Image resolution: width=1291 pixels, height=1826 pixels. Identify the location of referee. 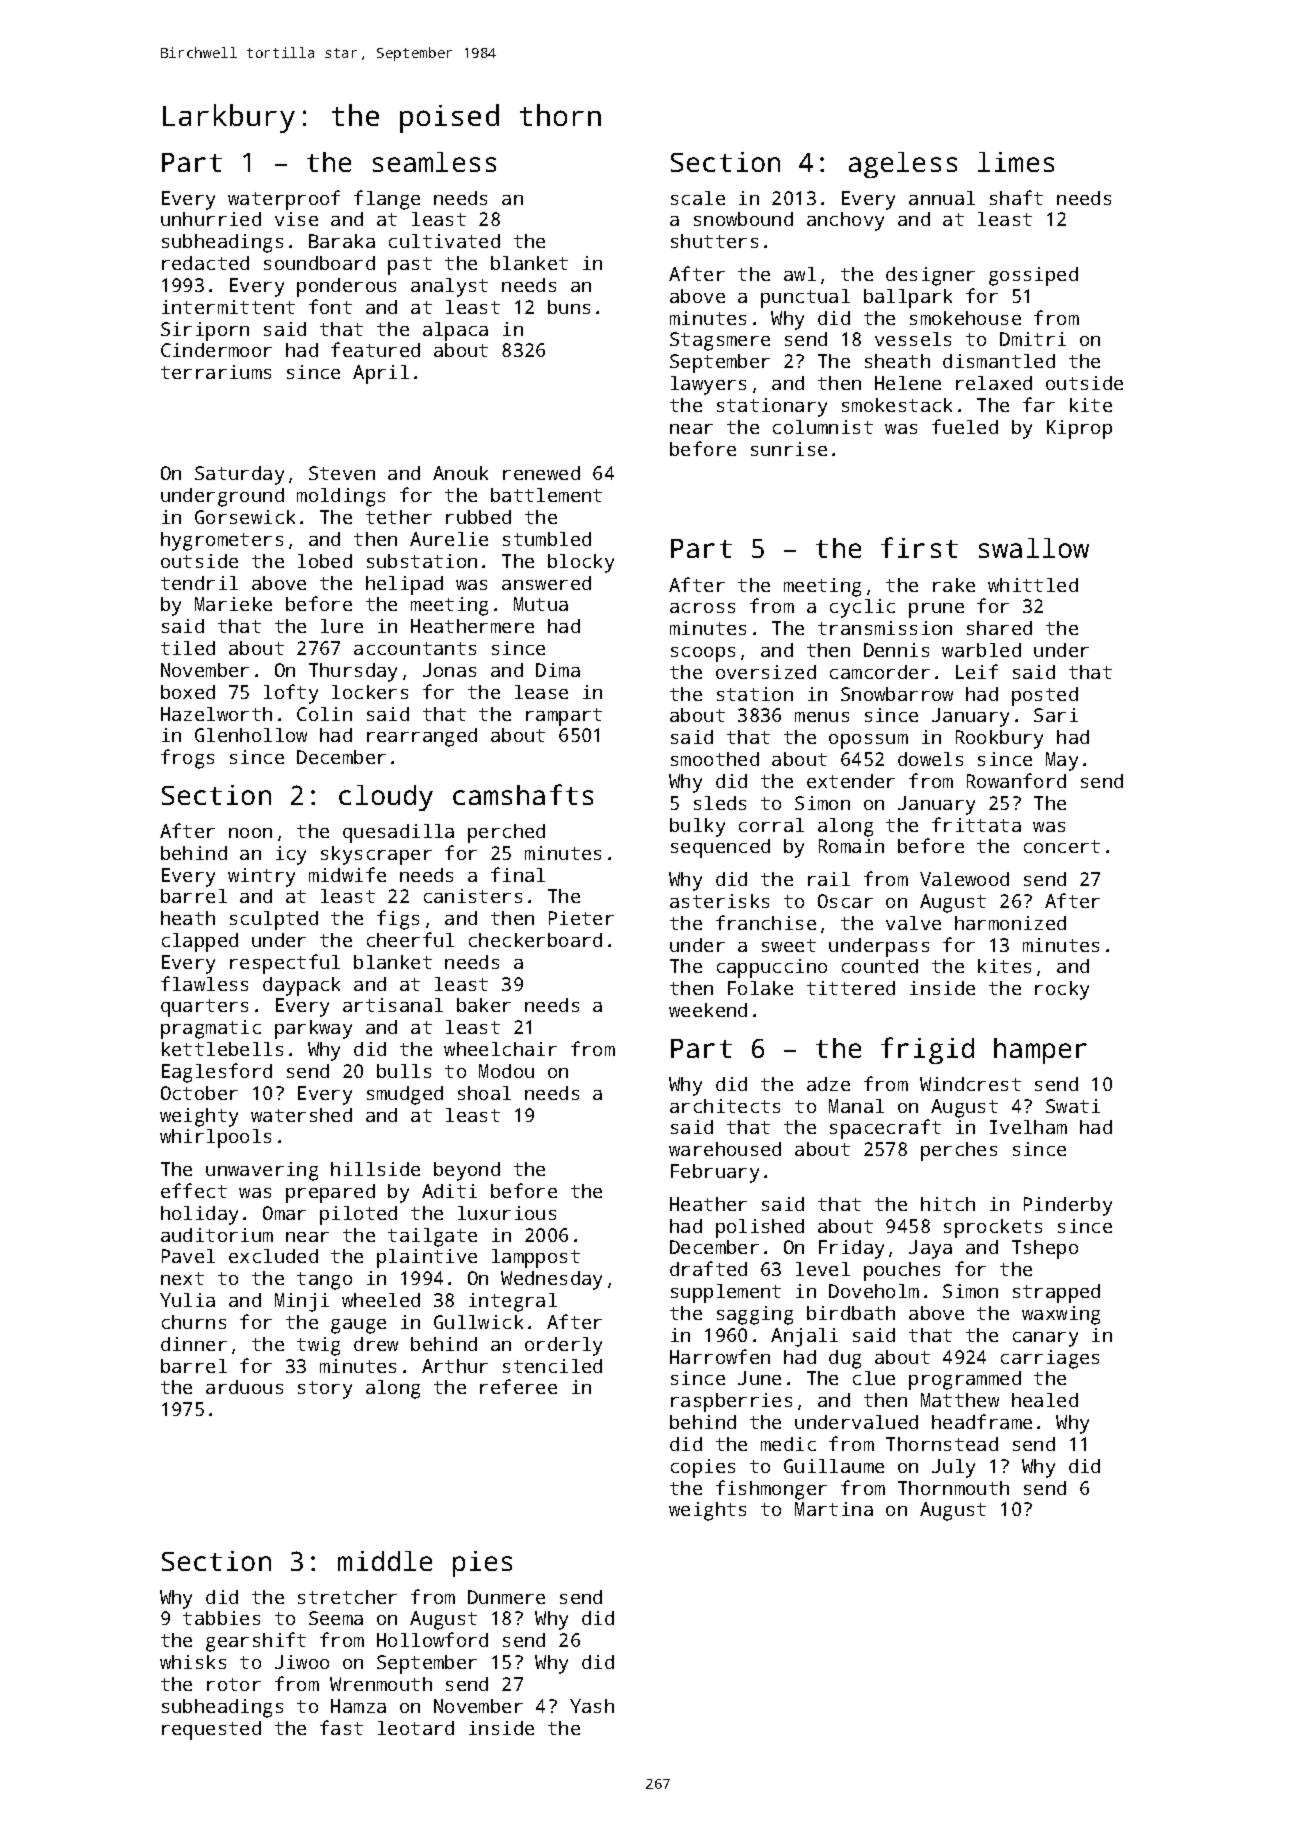
(518, 1386).
